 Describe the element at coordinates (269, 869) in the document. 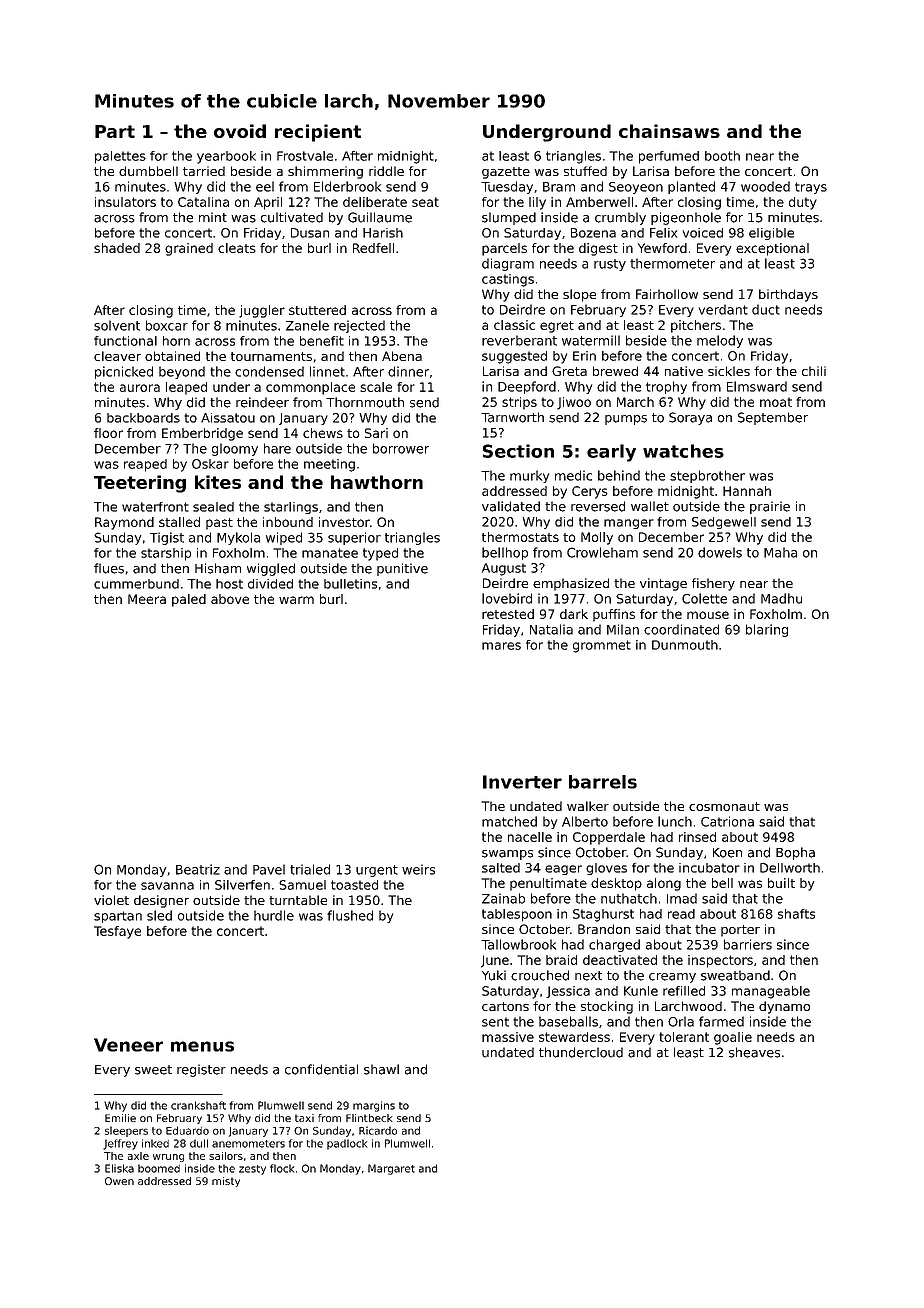

I see `Pavel` at that location.
